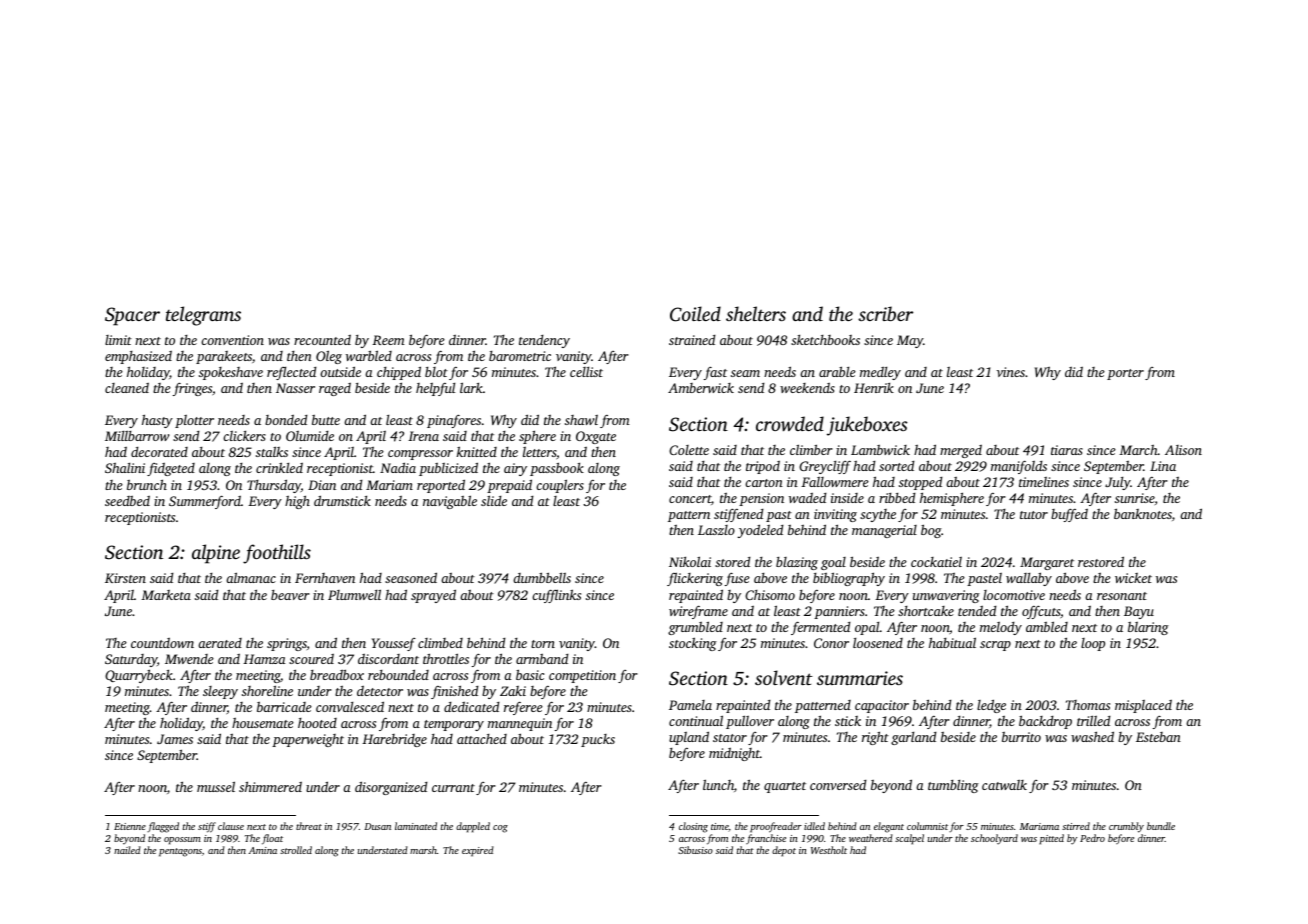  I want to click on telegrams, so click(203, 316).
